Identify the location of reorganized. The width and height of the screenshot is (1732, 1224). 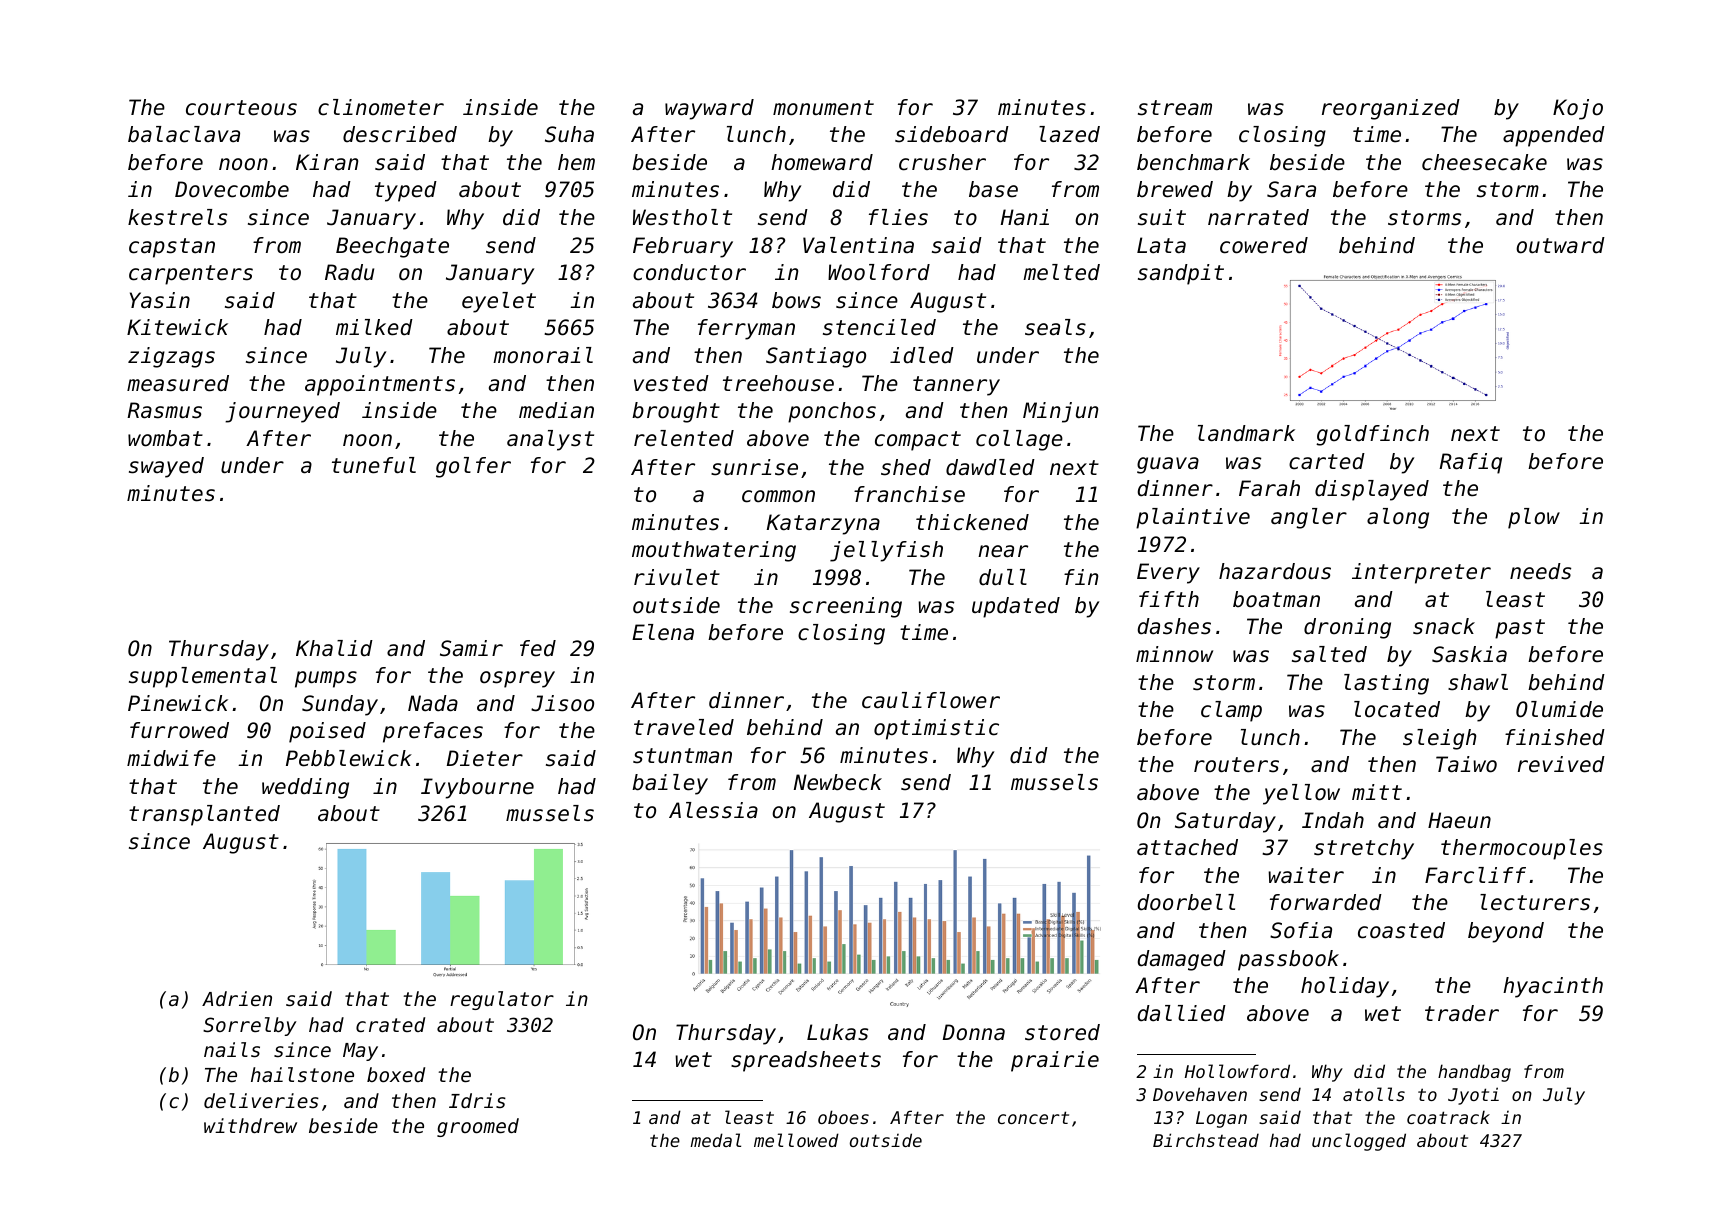
(1391, 109).
